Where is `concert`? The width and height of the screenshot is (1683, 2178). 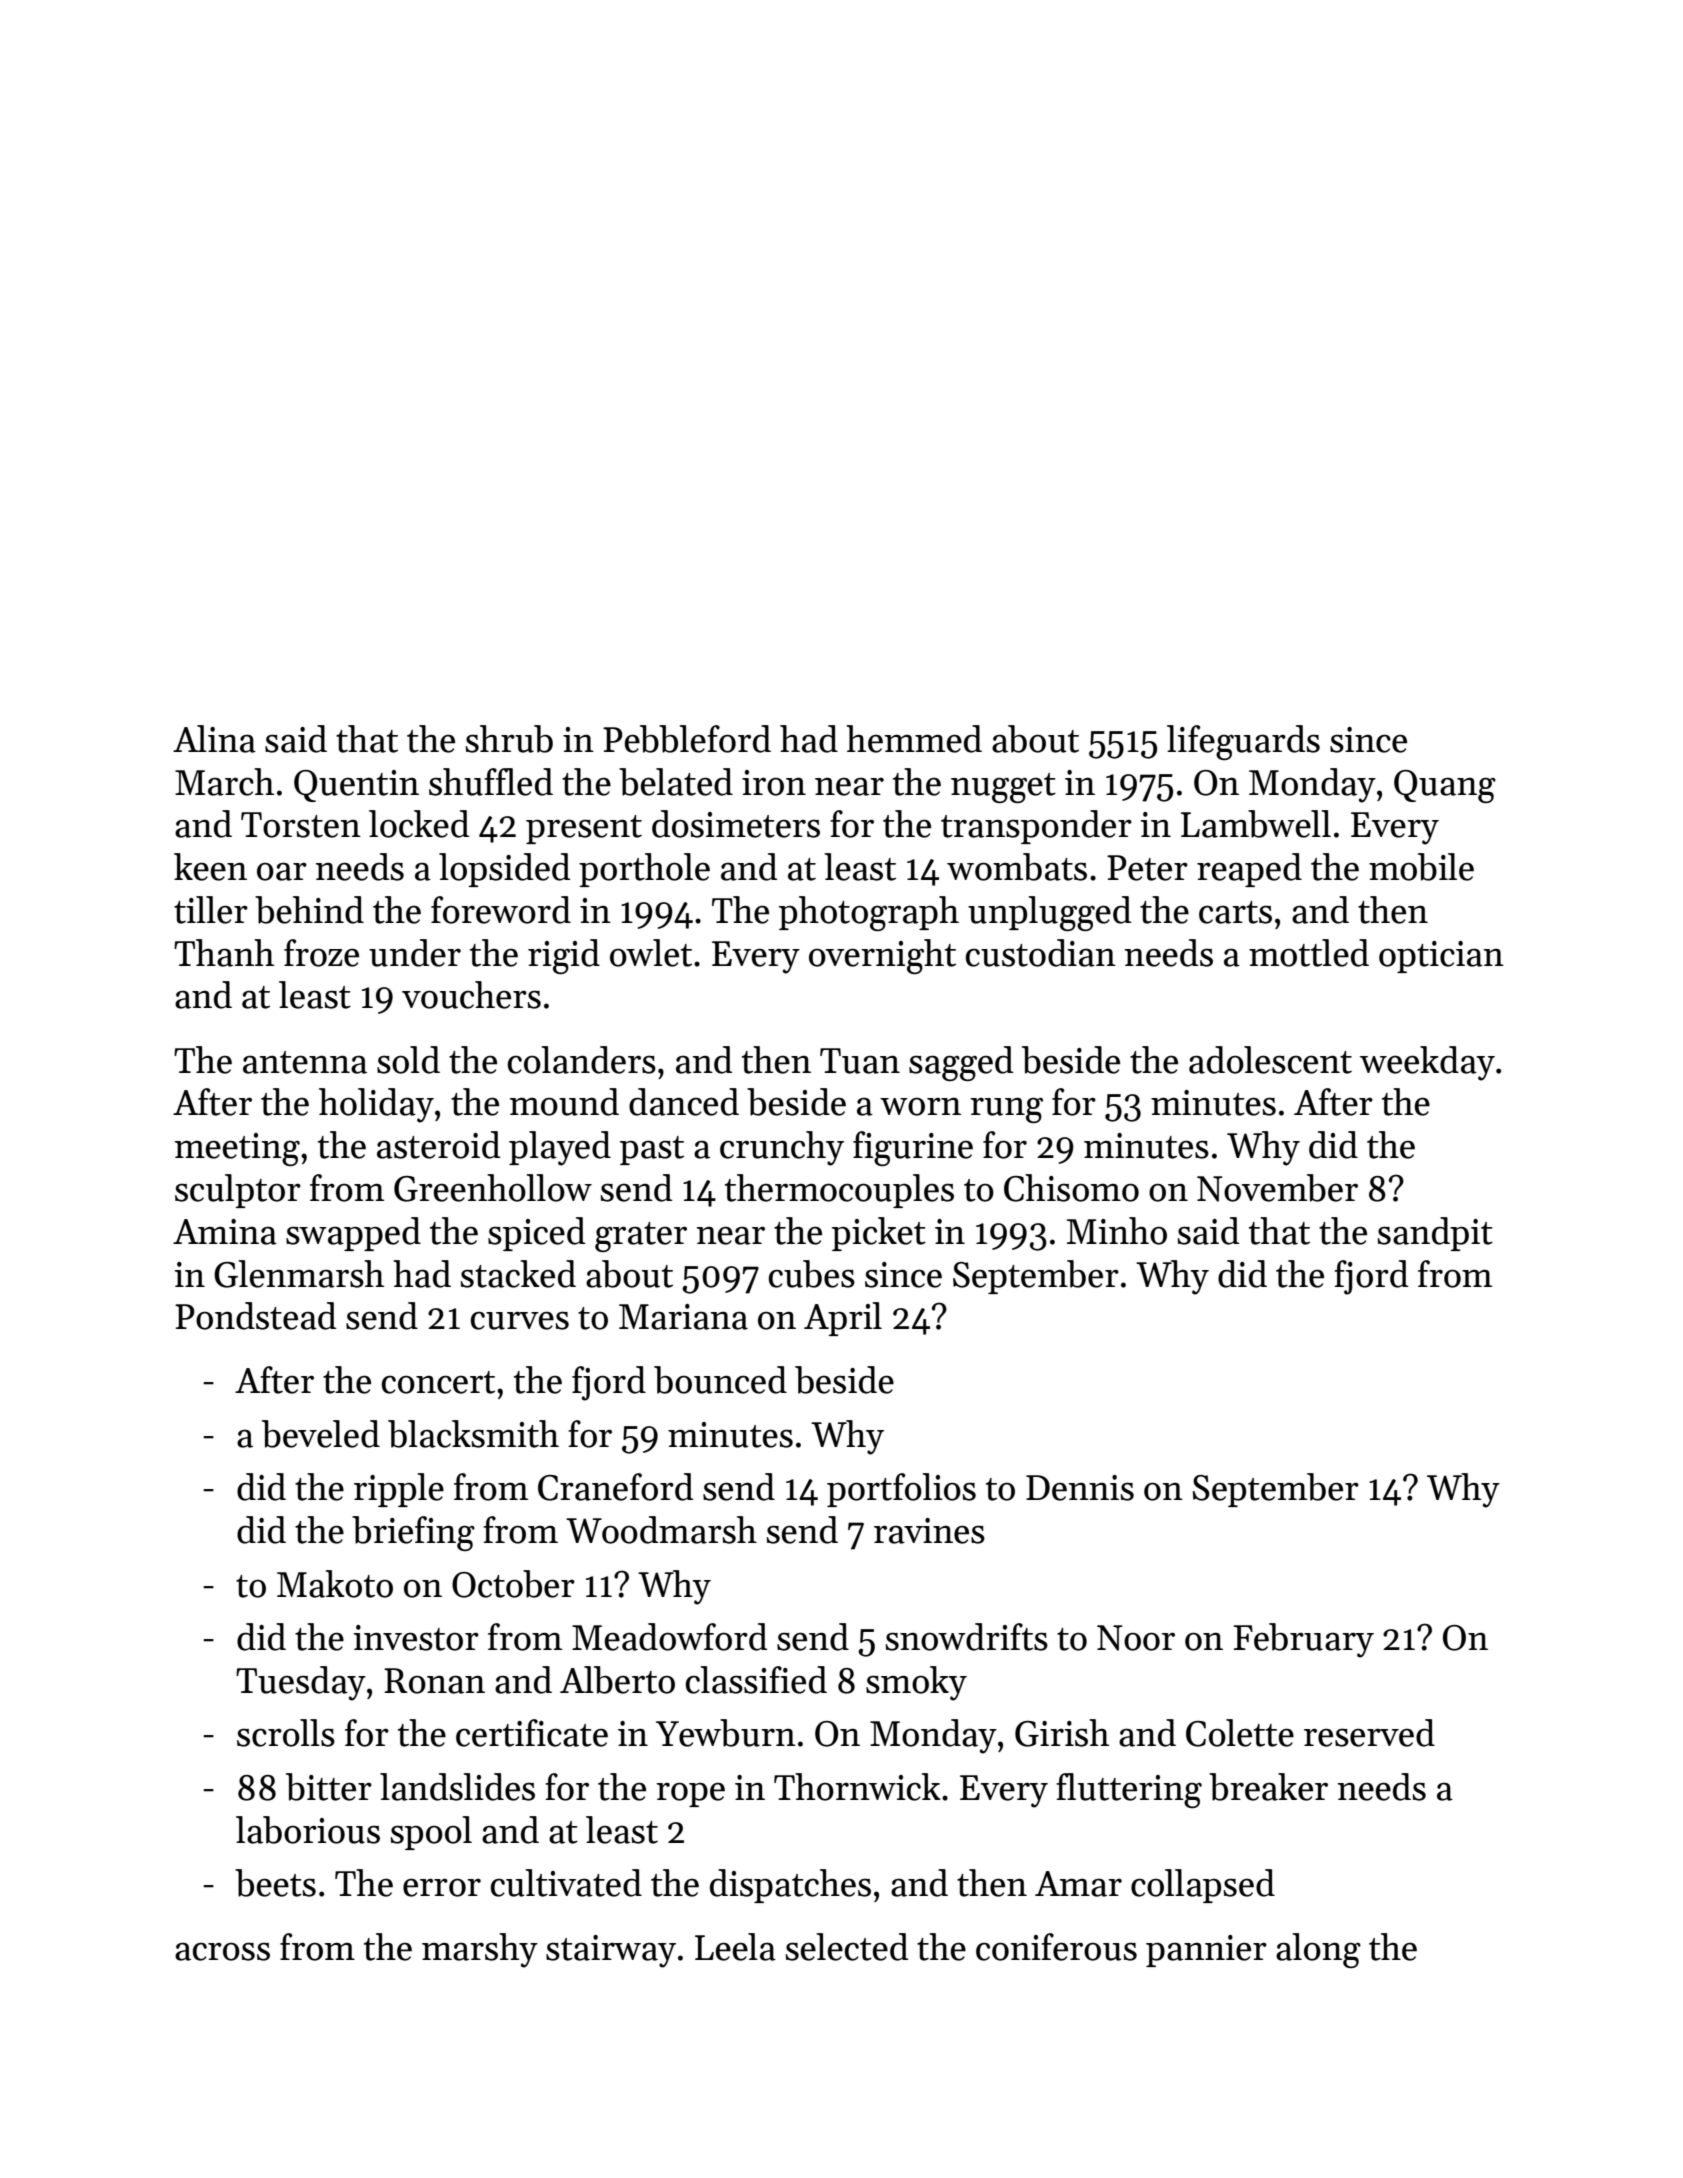 concert is located at coordinates (438, 1382).
